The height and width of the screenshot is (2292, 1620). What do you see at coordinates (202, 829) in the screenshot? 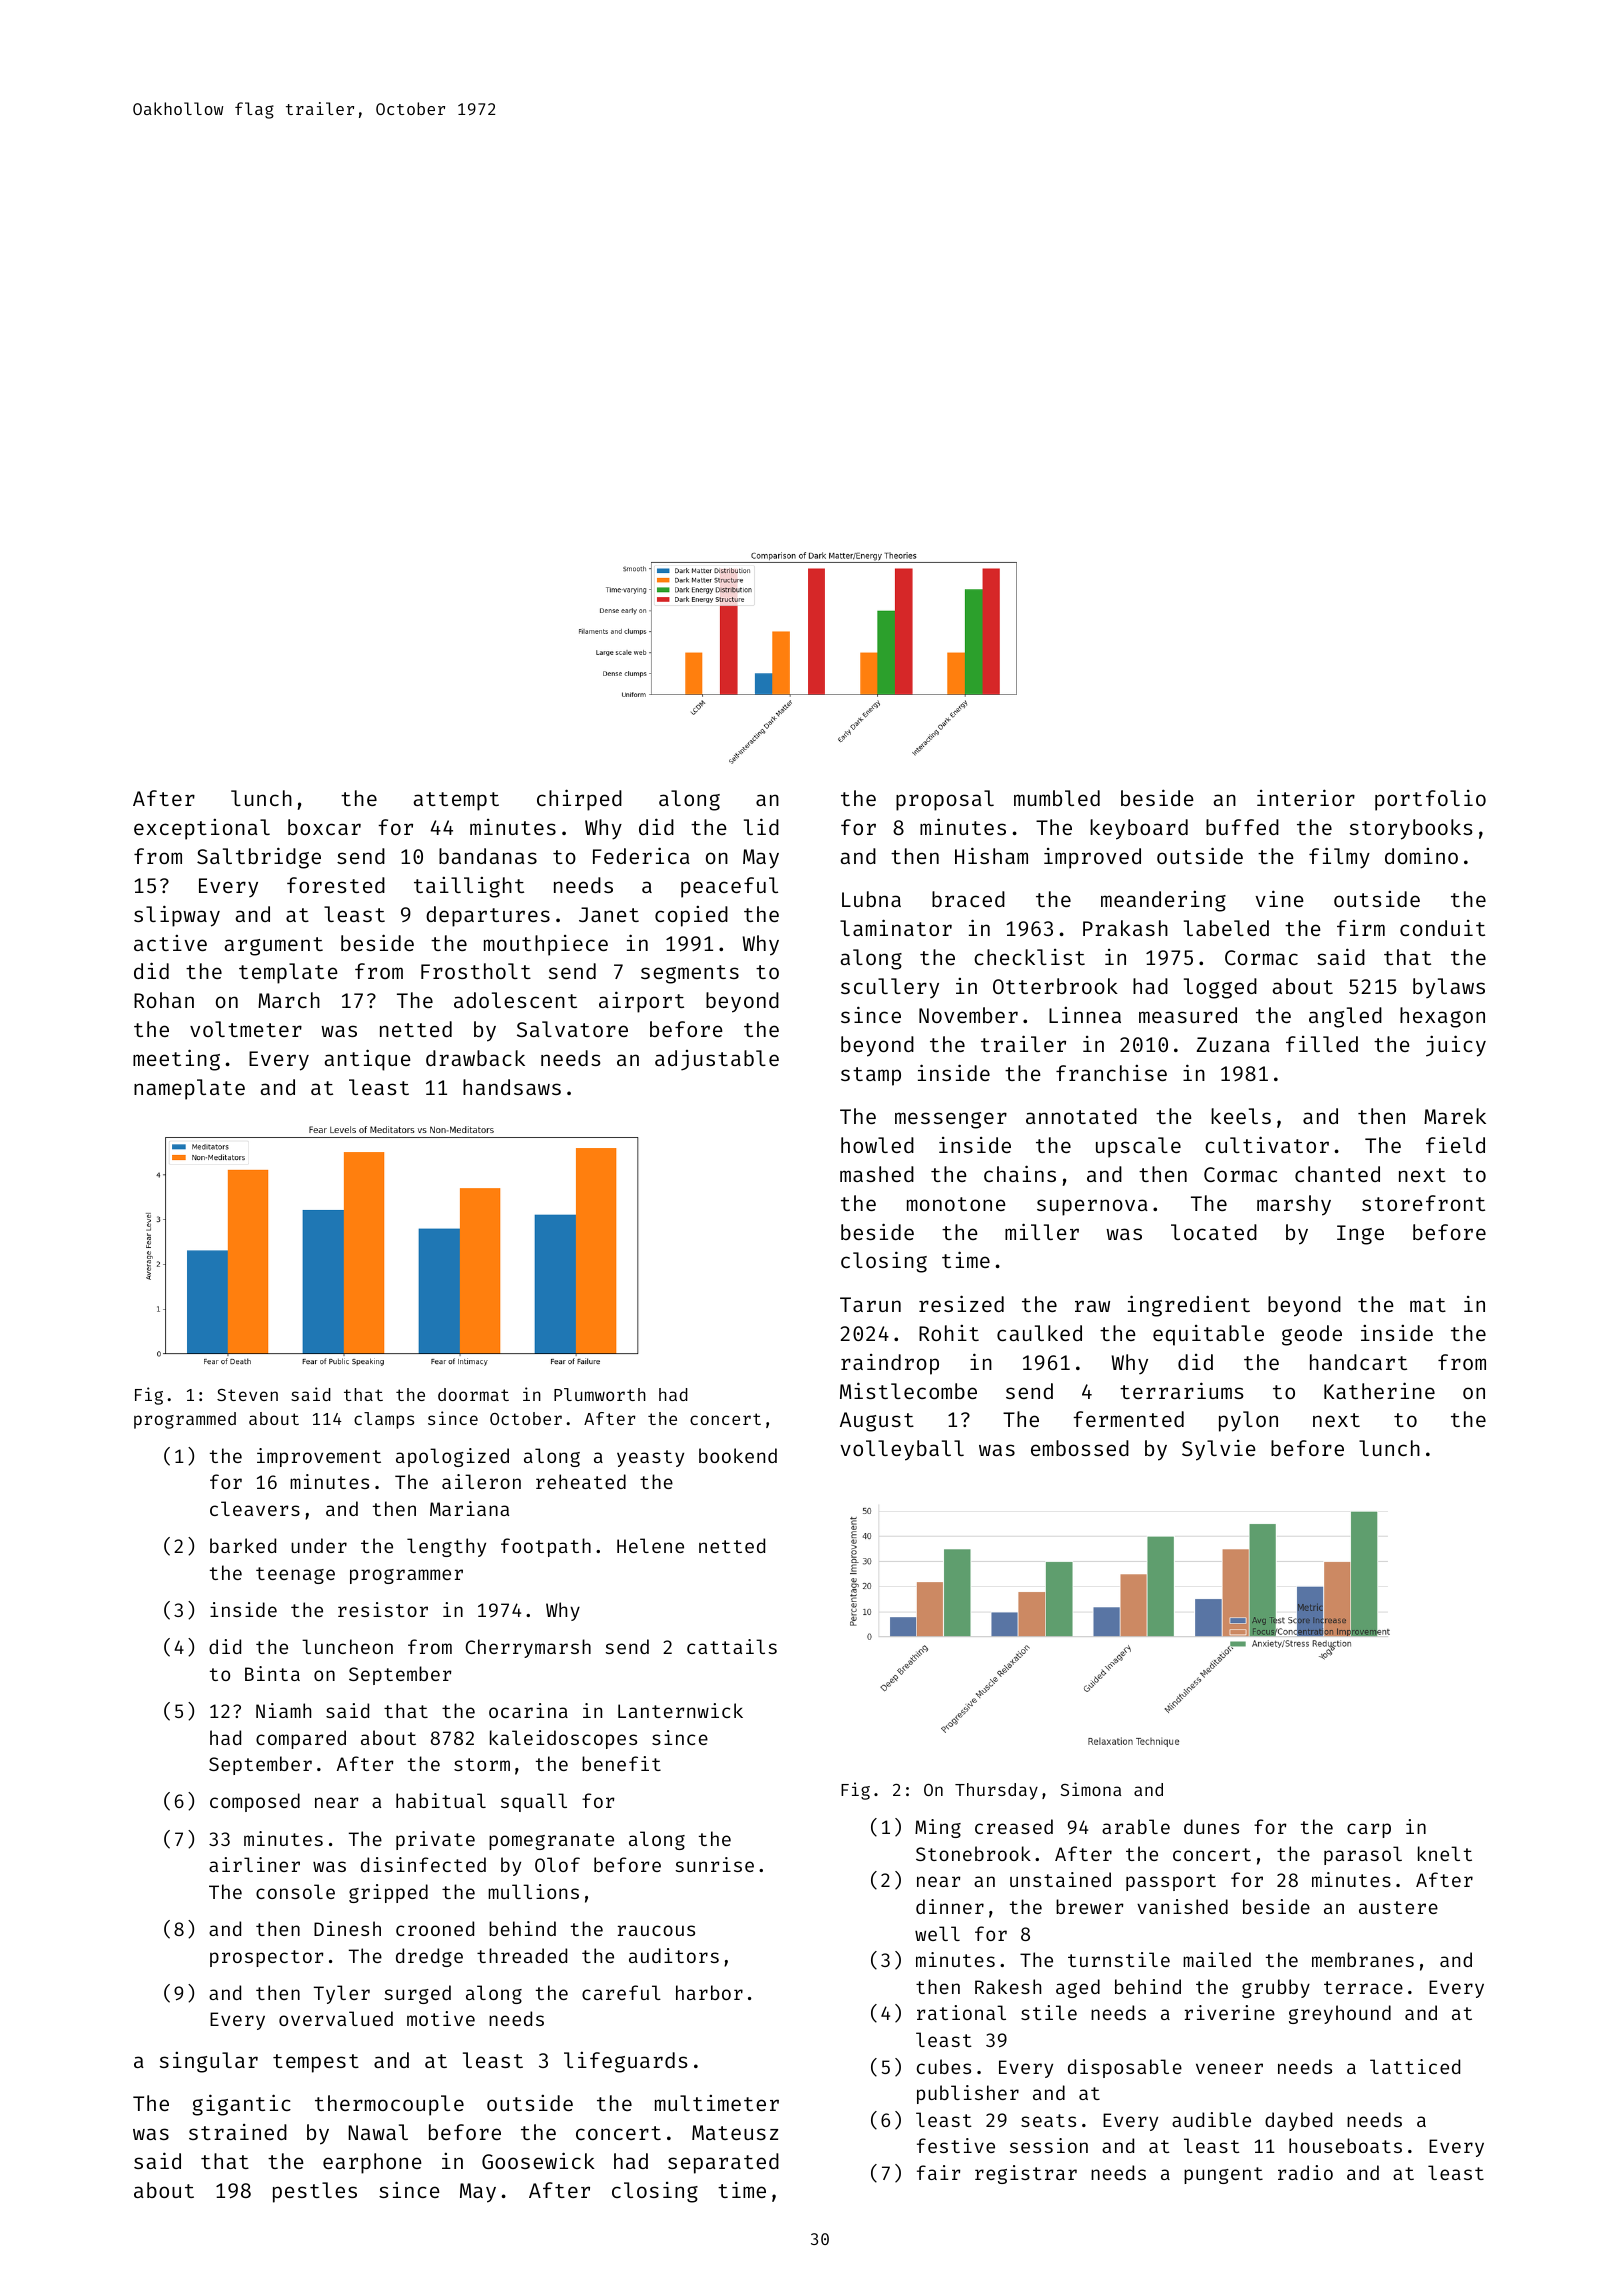
I see `exceptional` at bounding box center [202, 829].
